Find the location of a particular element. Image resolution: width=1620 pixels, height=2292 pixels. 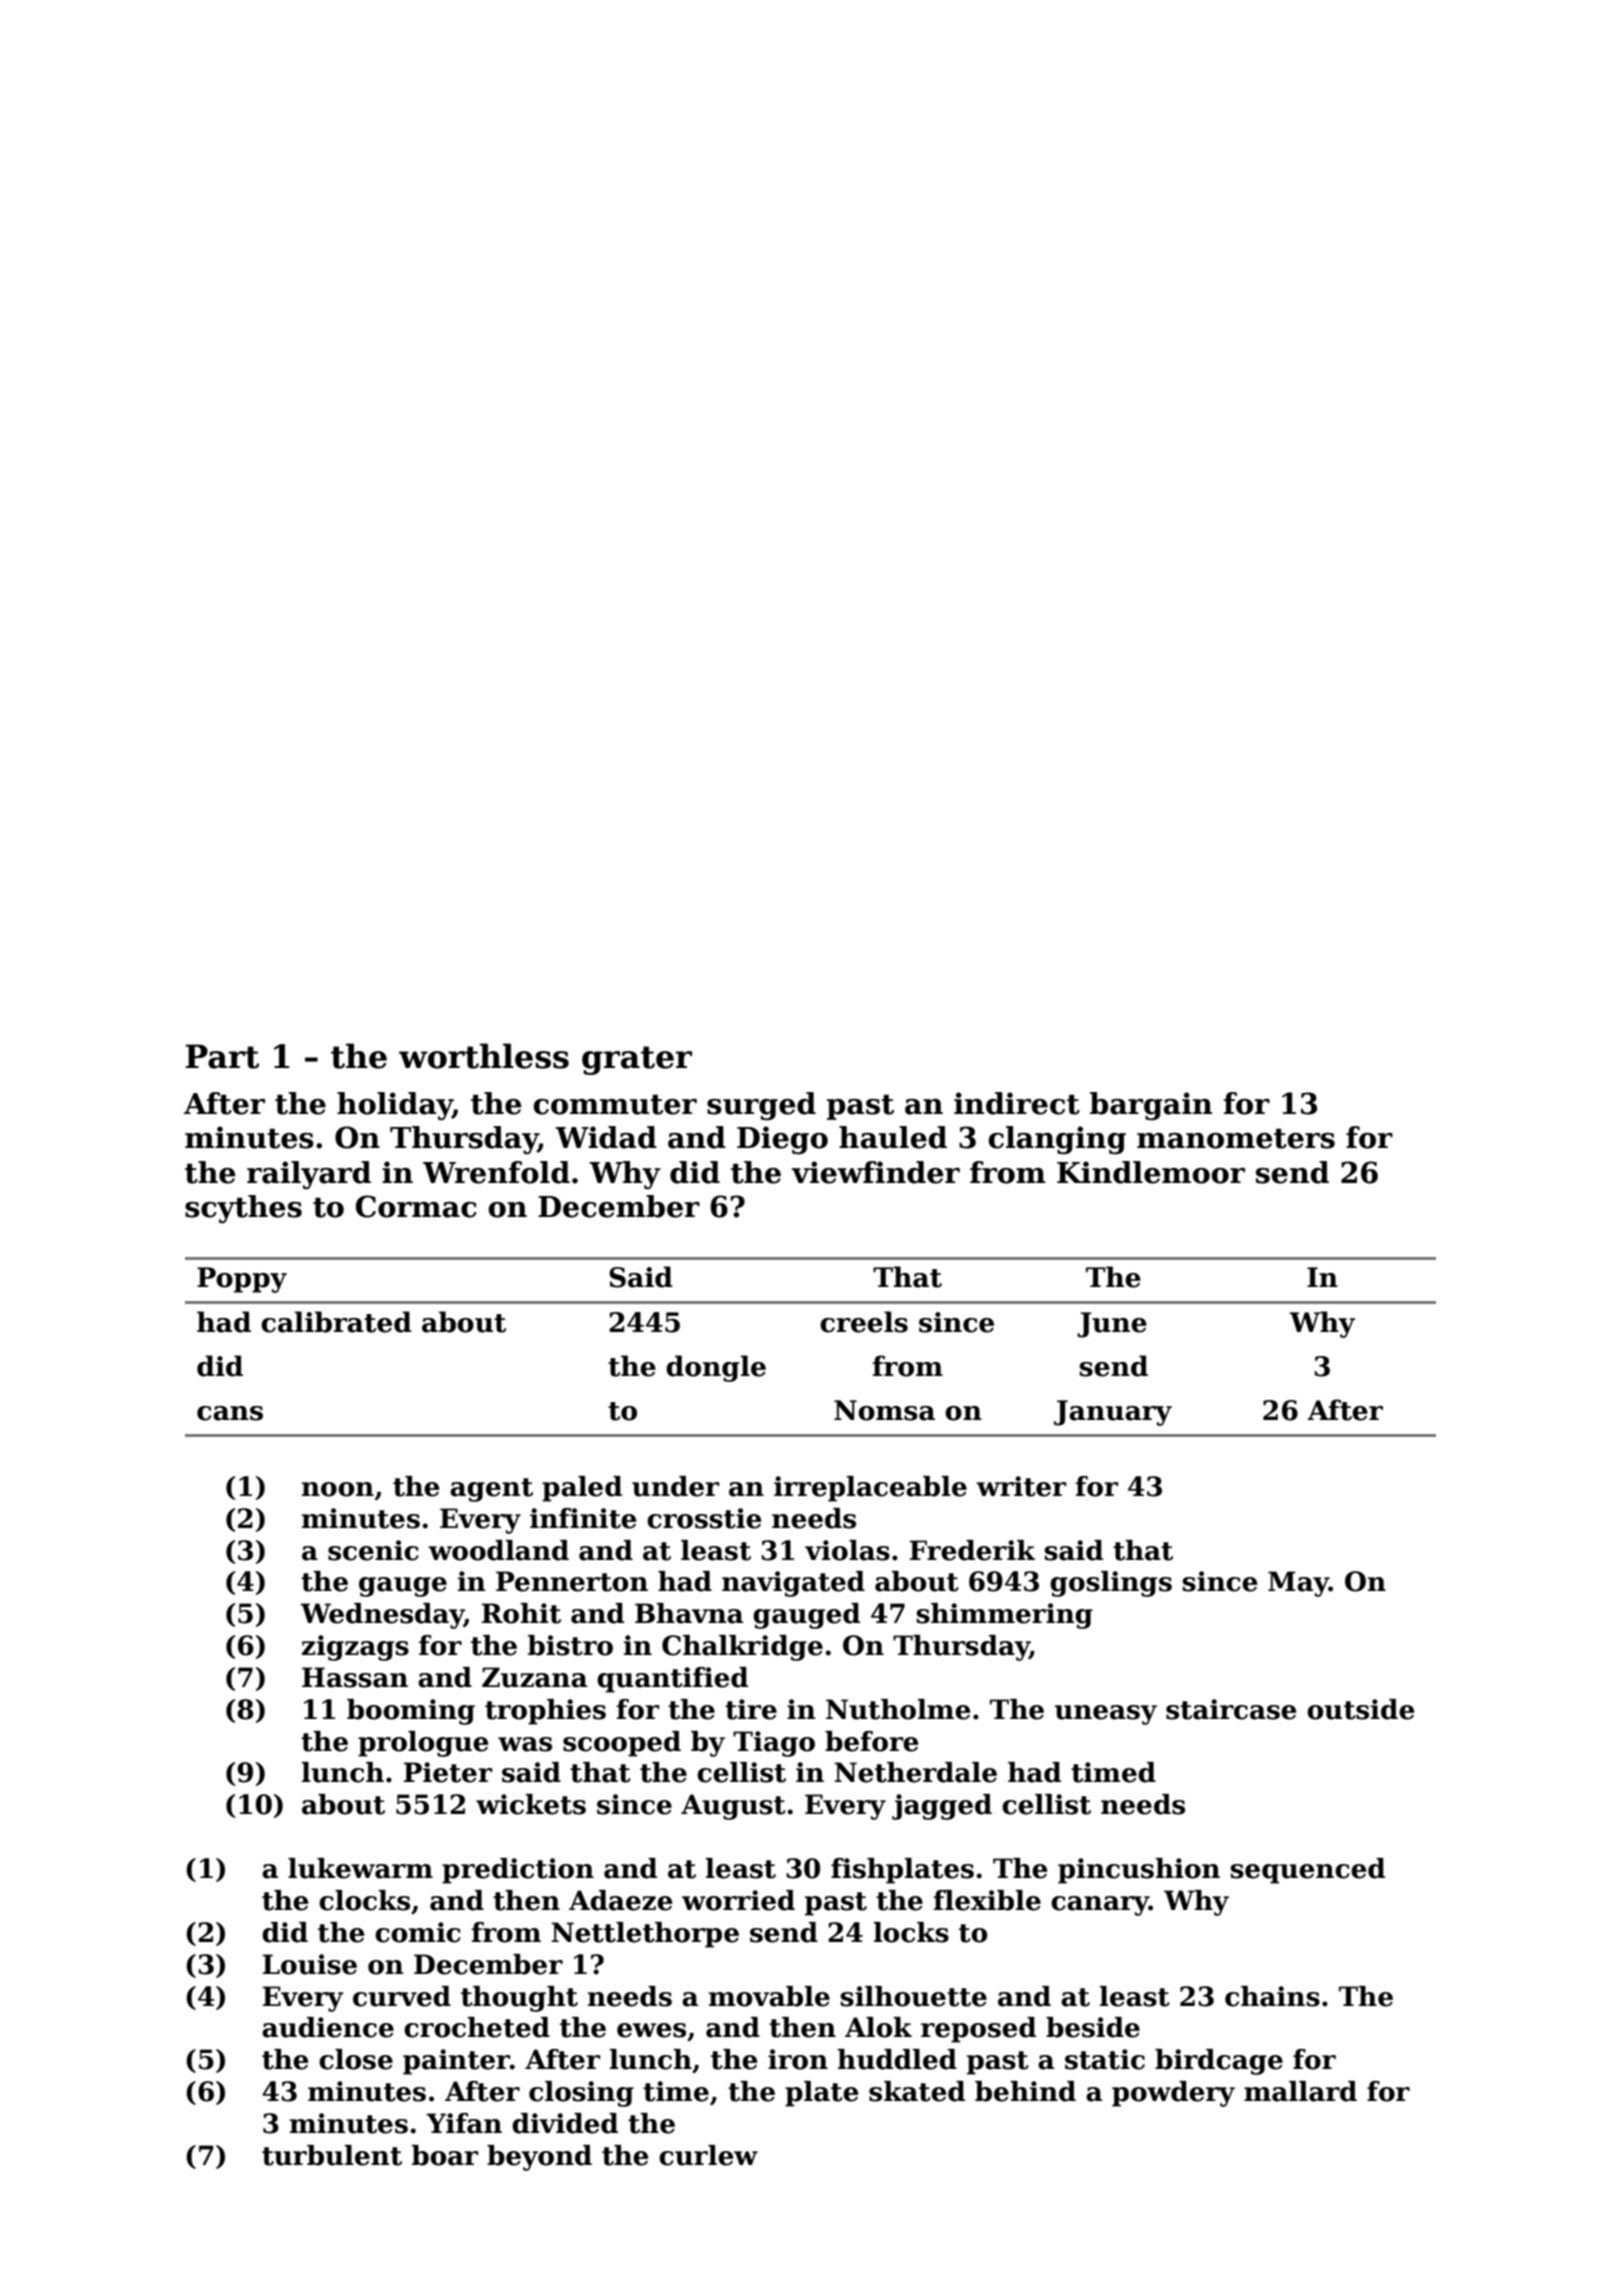

Diego is located at coordinates (782, 1140).
